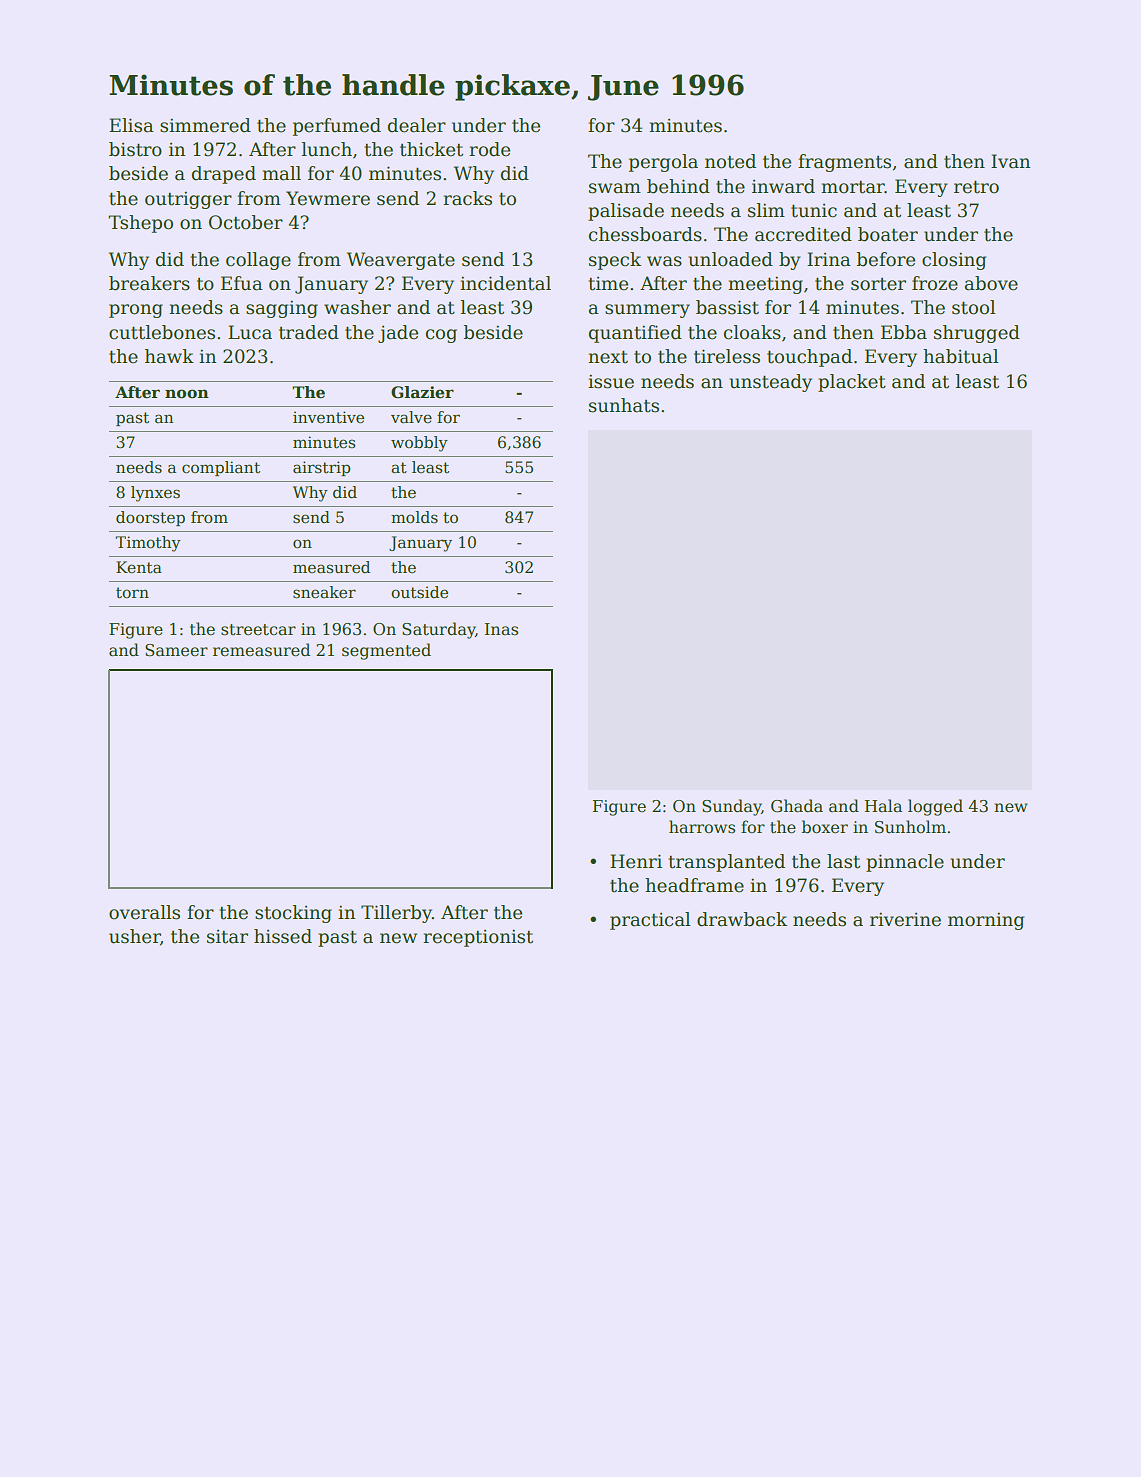 The image size is (1141, 1477). What do you see at coordinates (205, 125) in the document?
I see `simmered` at bounding box center [205, 125].
